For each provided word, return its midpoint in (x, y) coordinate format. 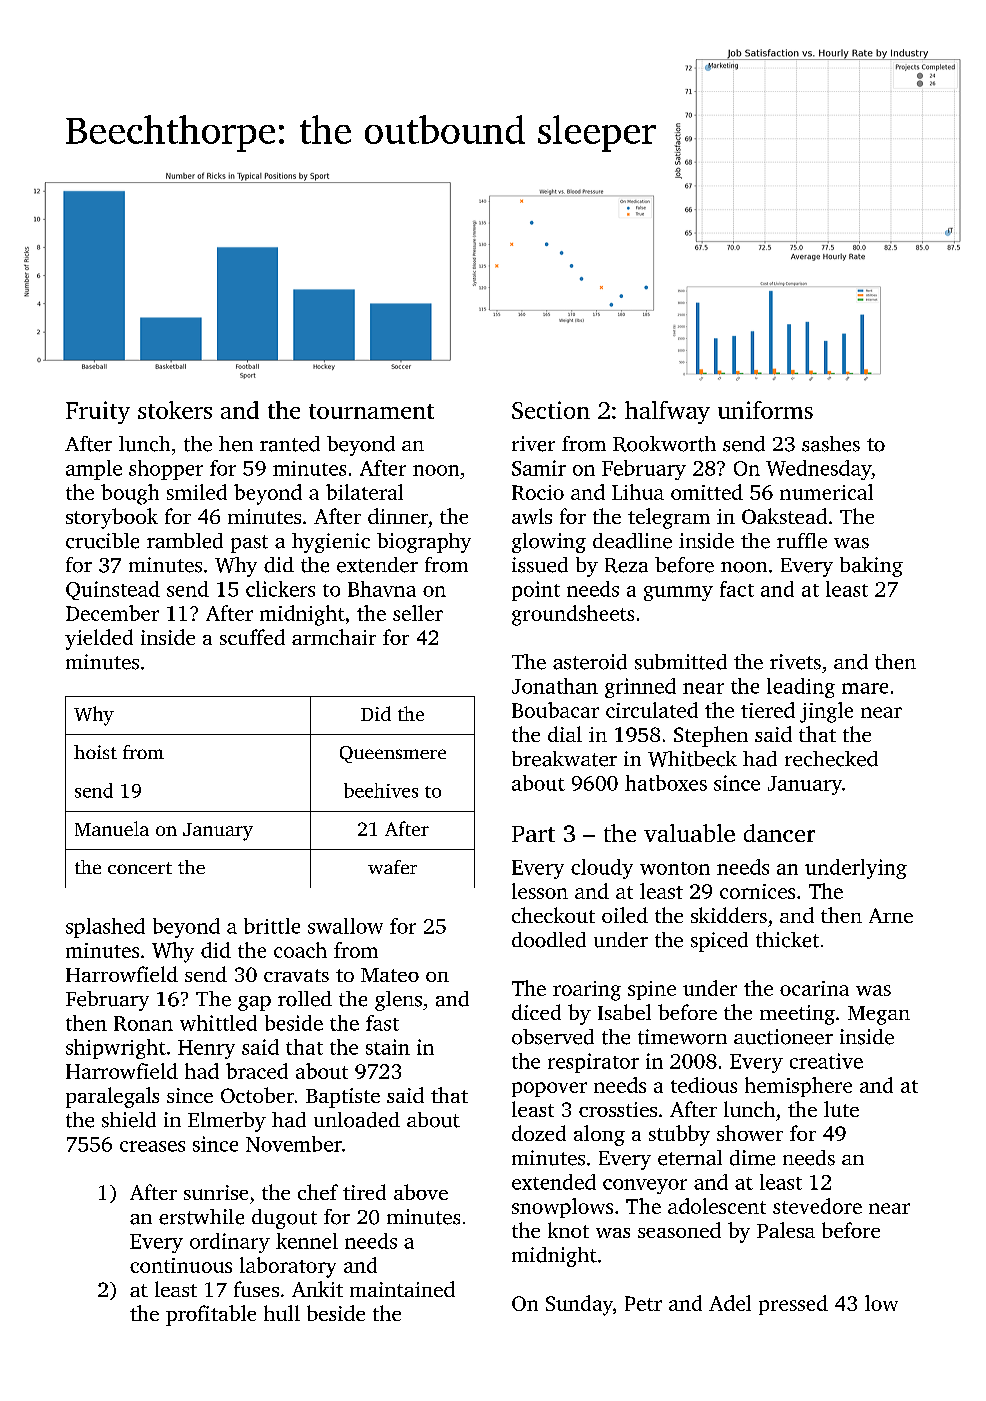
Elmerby (227, 1122)
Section (551, 410)
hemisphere (798, 1087)
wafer (392, 867)
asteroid (590, 662)
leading (801, 688)
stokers (175, 410)
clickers (280, 589)
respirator (593, 1063)
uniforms (765, 410)
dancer (779, 833)
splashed (105, 928)
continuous (181, 1265)
